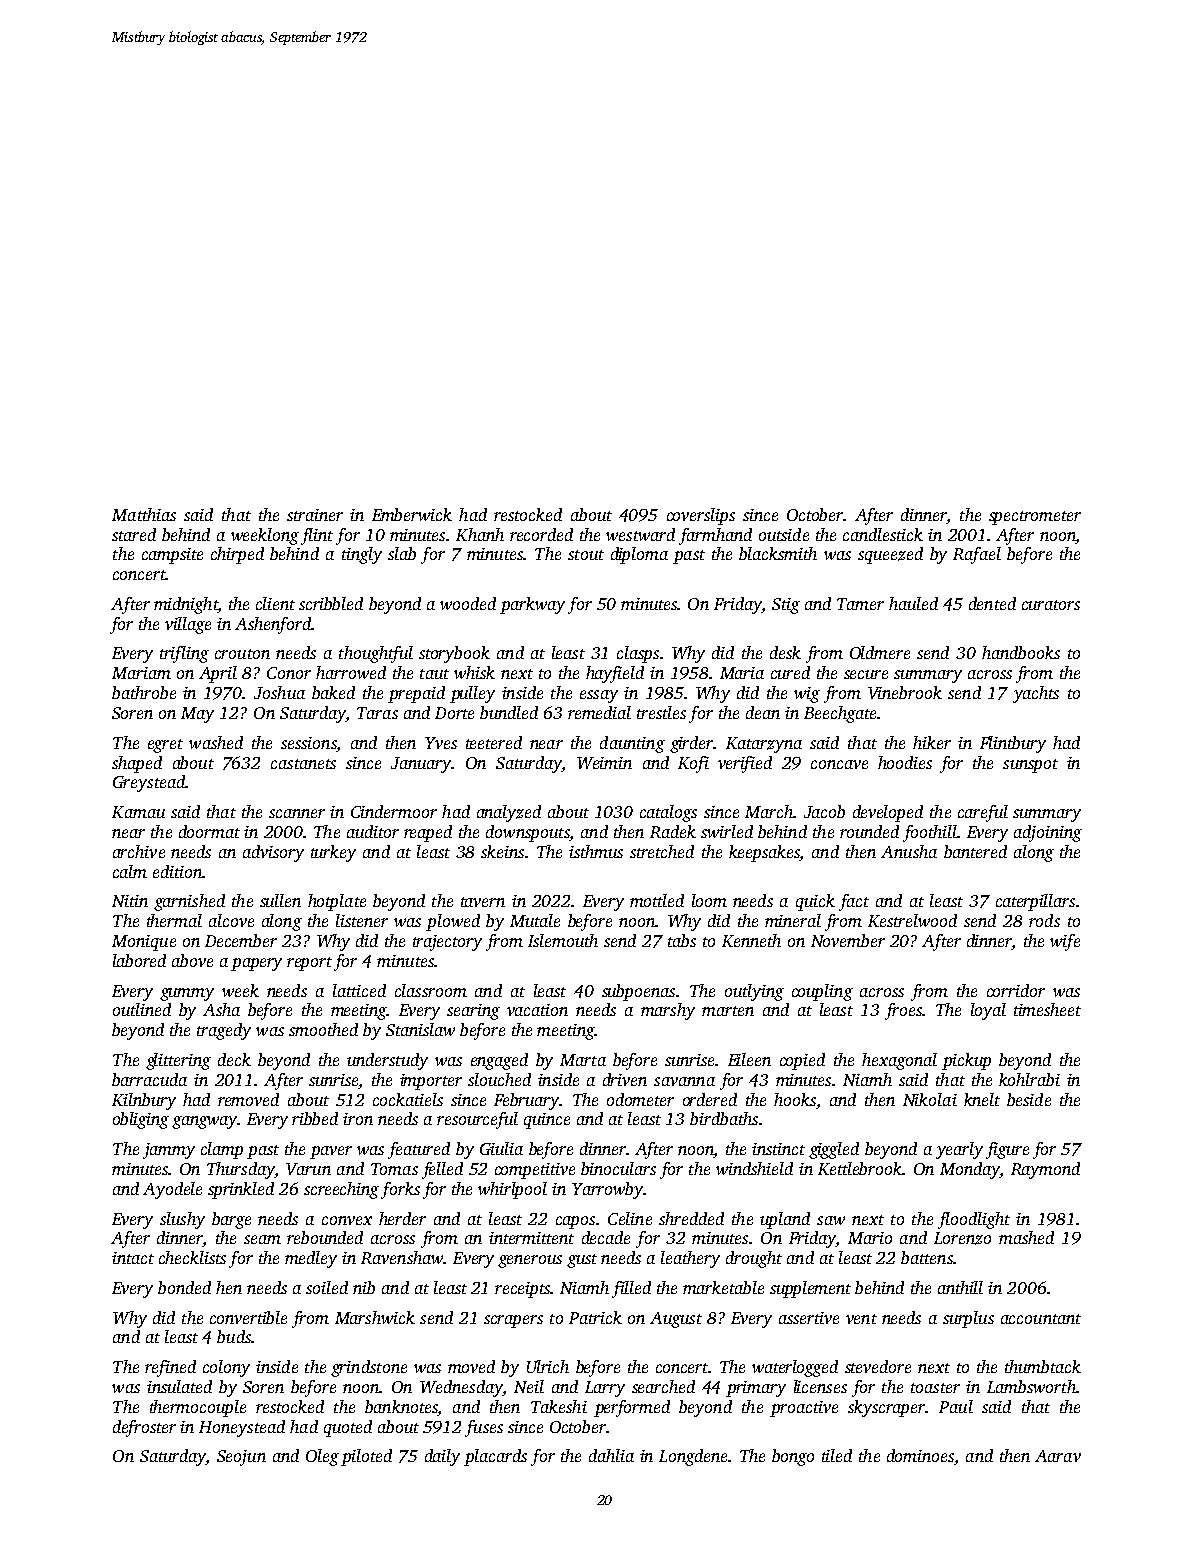 The image size is (1193, 1544). What do you see at coordinates (327, 1287) in the screenshot?
I see `soiled` at bounding box center [327, 1287].
